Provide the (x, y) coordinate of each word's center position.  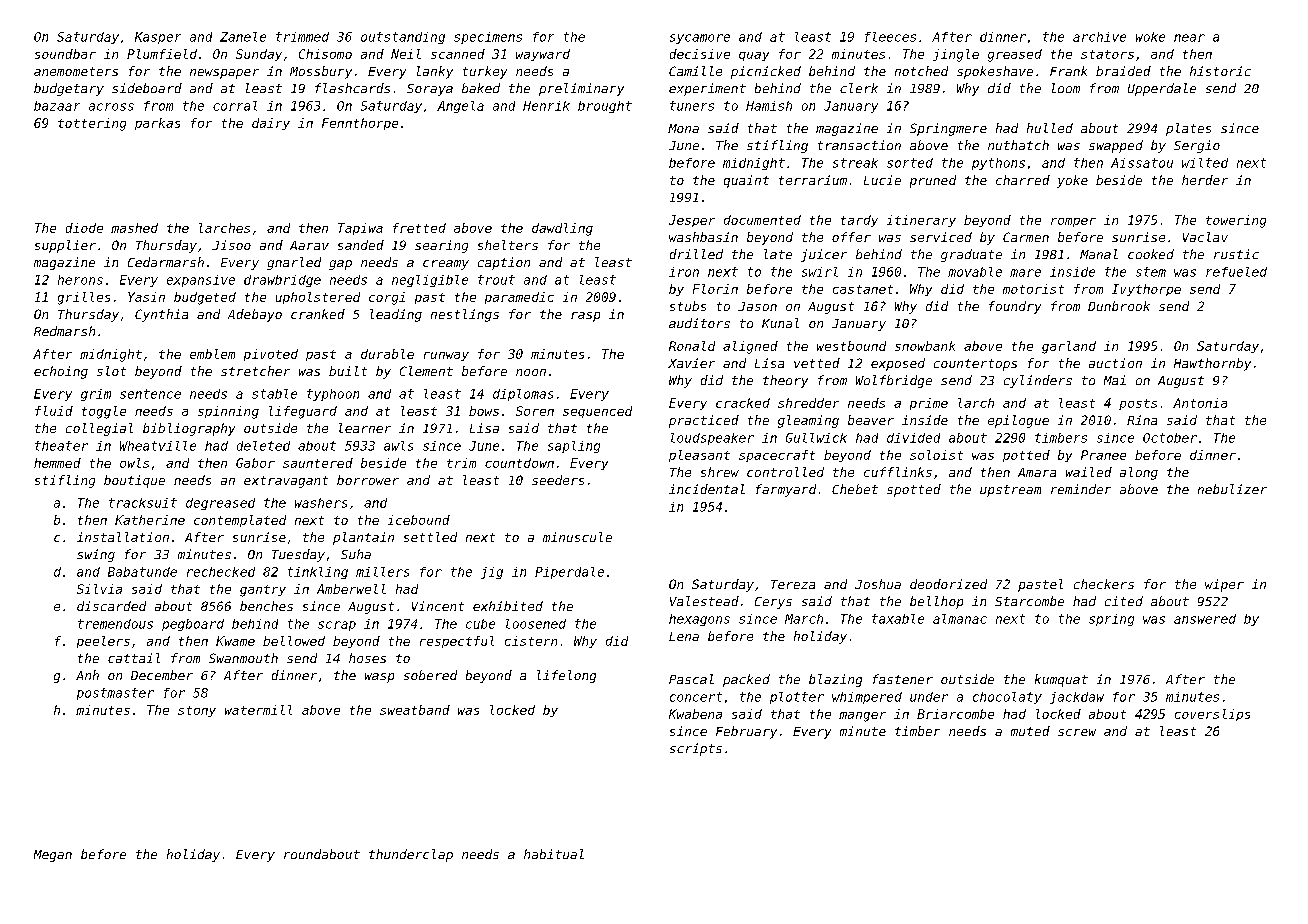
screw (1077, 732)
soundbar (65, 54)
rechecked (221, 572)
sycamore (700, 39)
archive (1099, 37)
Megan (53, 856)
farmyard (786, 490)
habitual (554, 854)
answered (1205, 619)
